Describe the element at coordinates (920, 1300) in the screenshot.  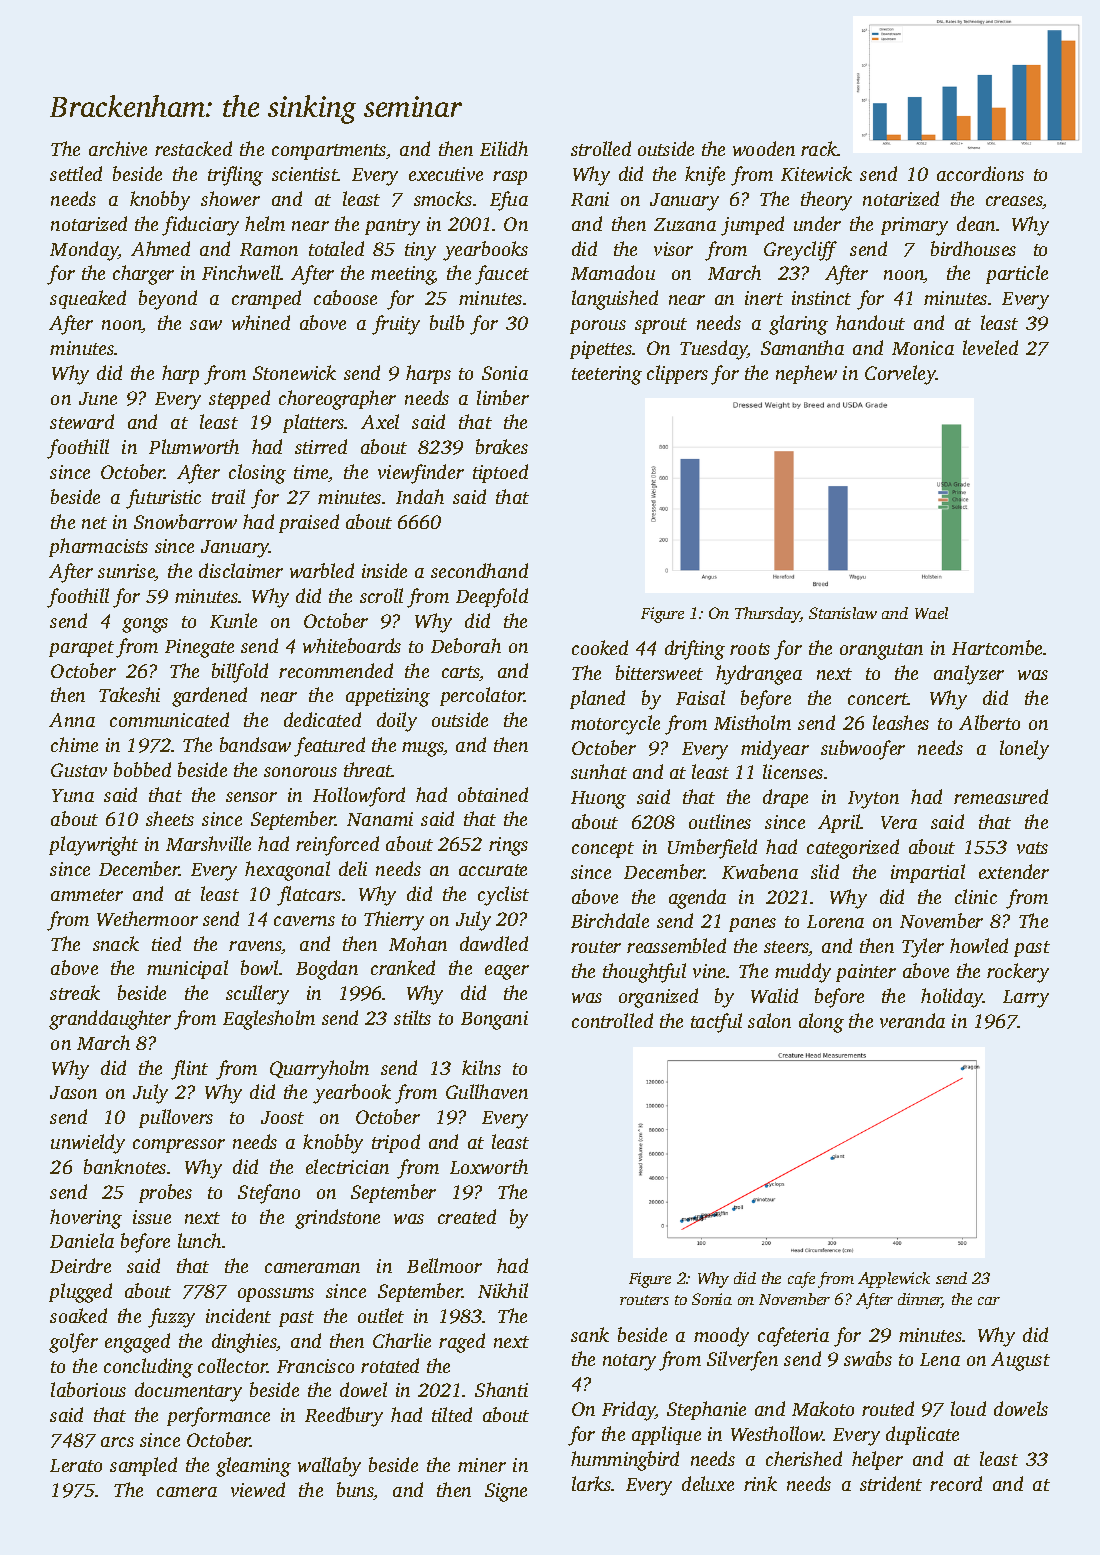
I see `dinner` at that location.
